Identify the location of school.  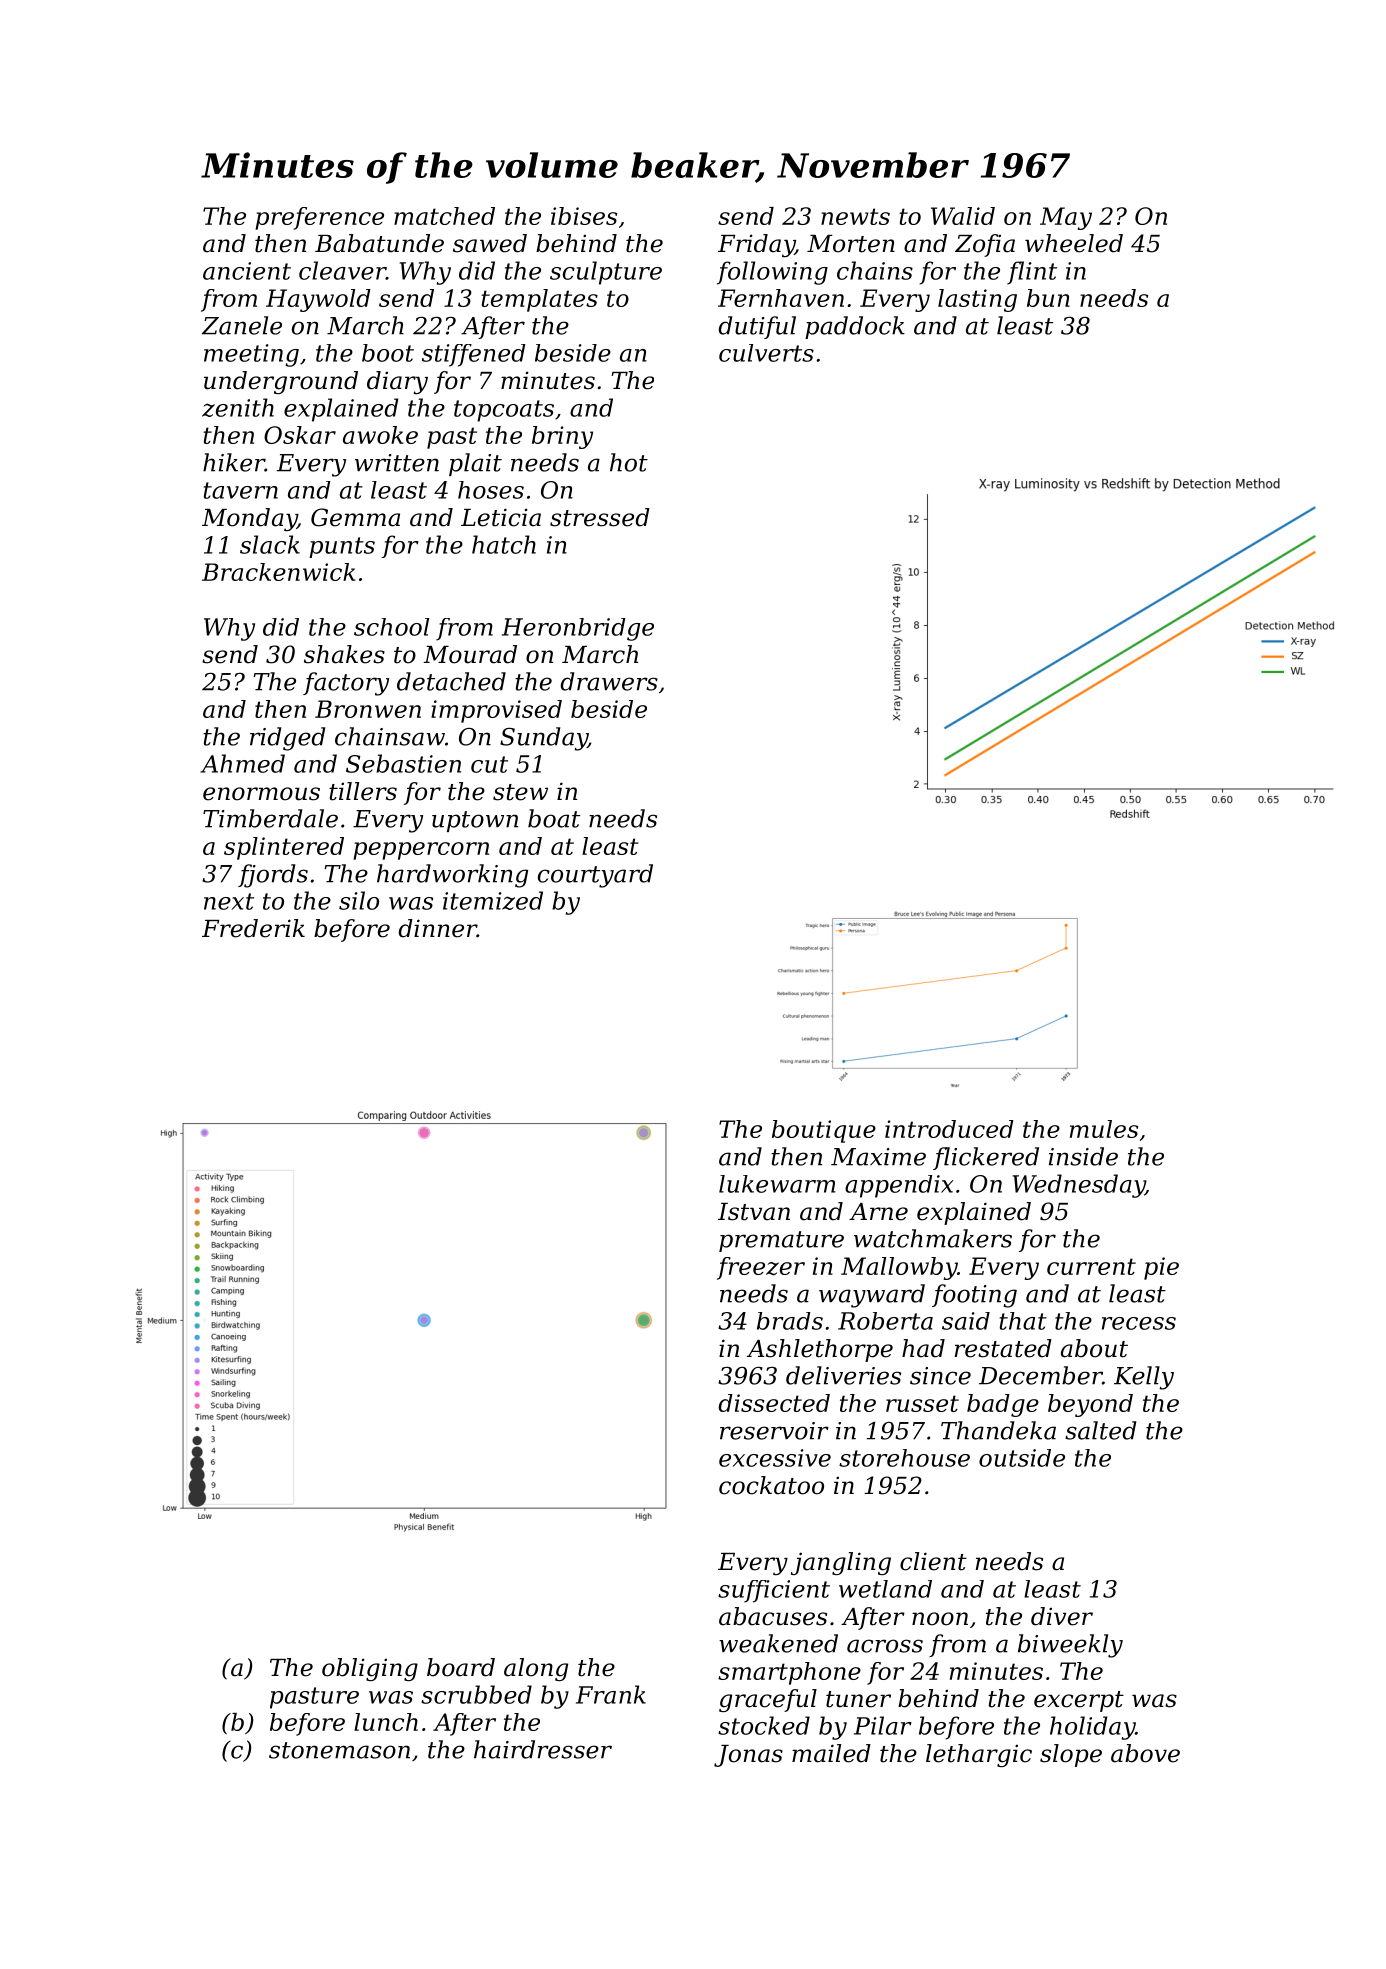
(391, 627).
